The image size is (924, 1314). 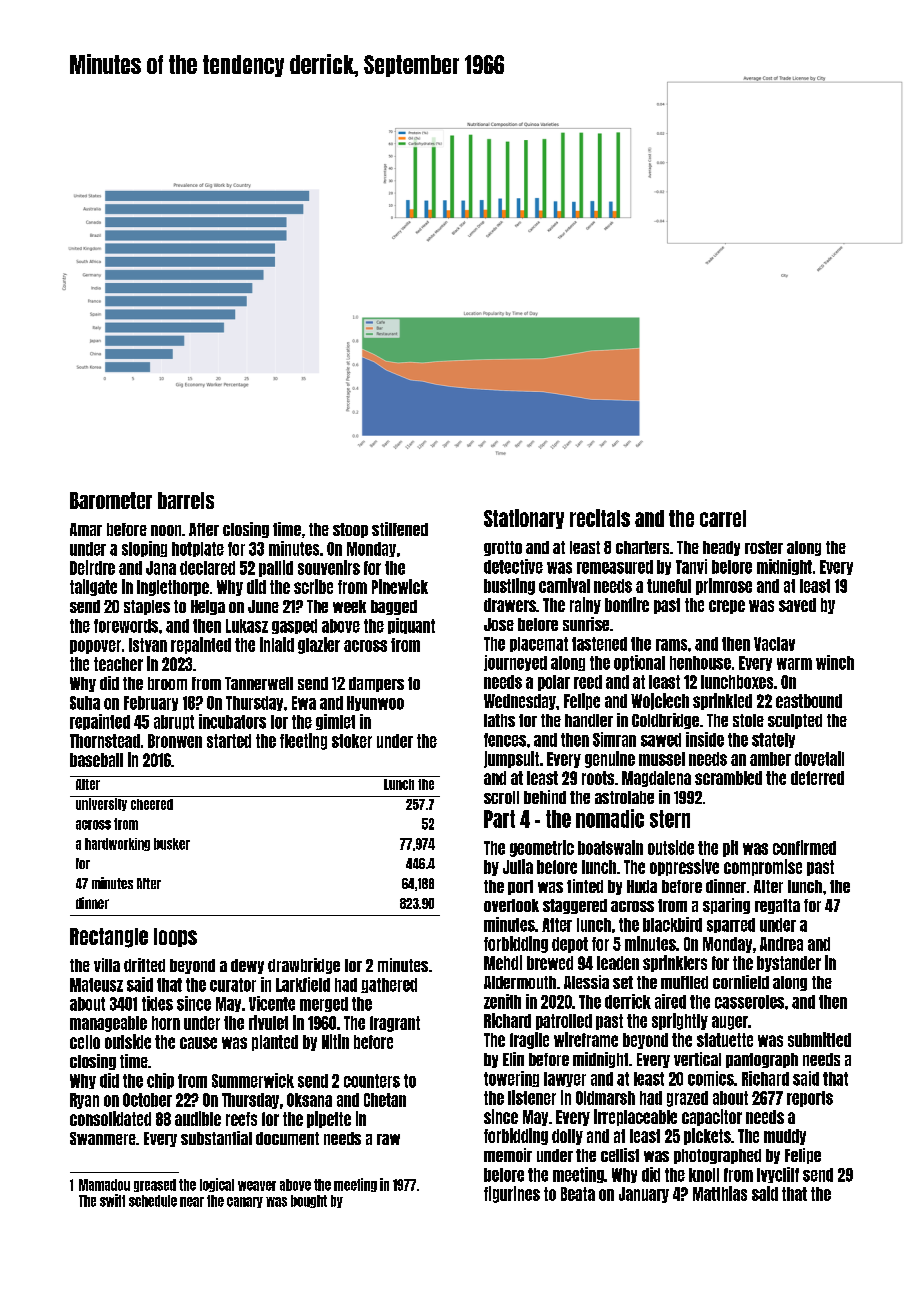 What do you see at coordinates (309, 1100) in the screenshot?
I see `Oksana` at bounding box center [309, 1100].
